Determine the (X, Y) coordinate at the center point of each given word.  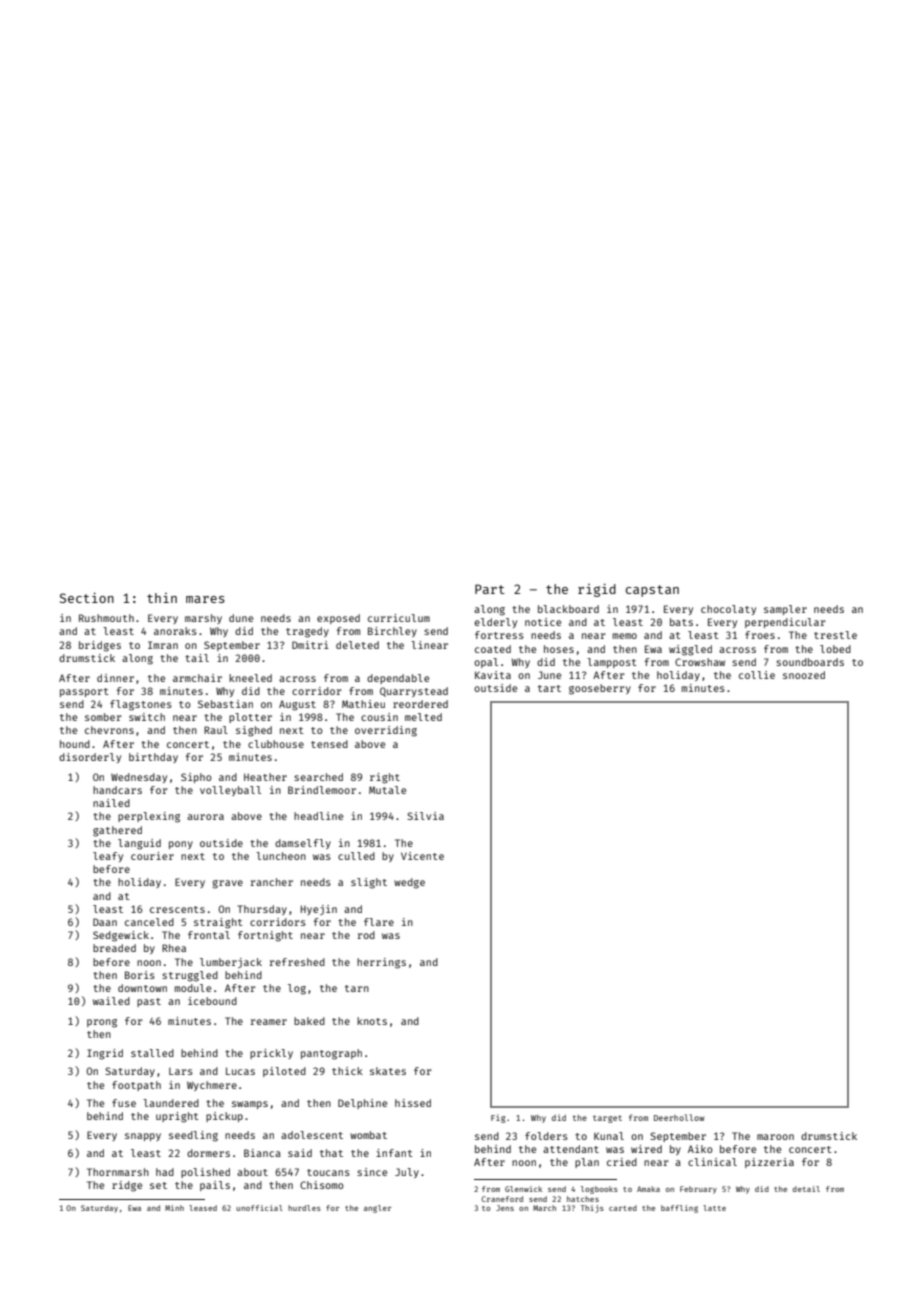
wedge (409, 883)
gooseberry (600, 689)
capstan (652, 591)
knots (372, 1021)
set (158, 1185)
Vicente (422, 856)
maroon (775, 1137)
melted (423, 717)
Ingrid (105, 1054)
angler (377, 1209)
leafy (108, 857)
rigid (597, 590)
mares (205, 599)
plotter (250, 718)
